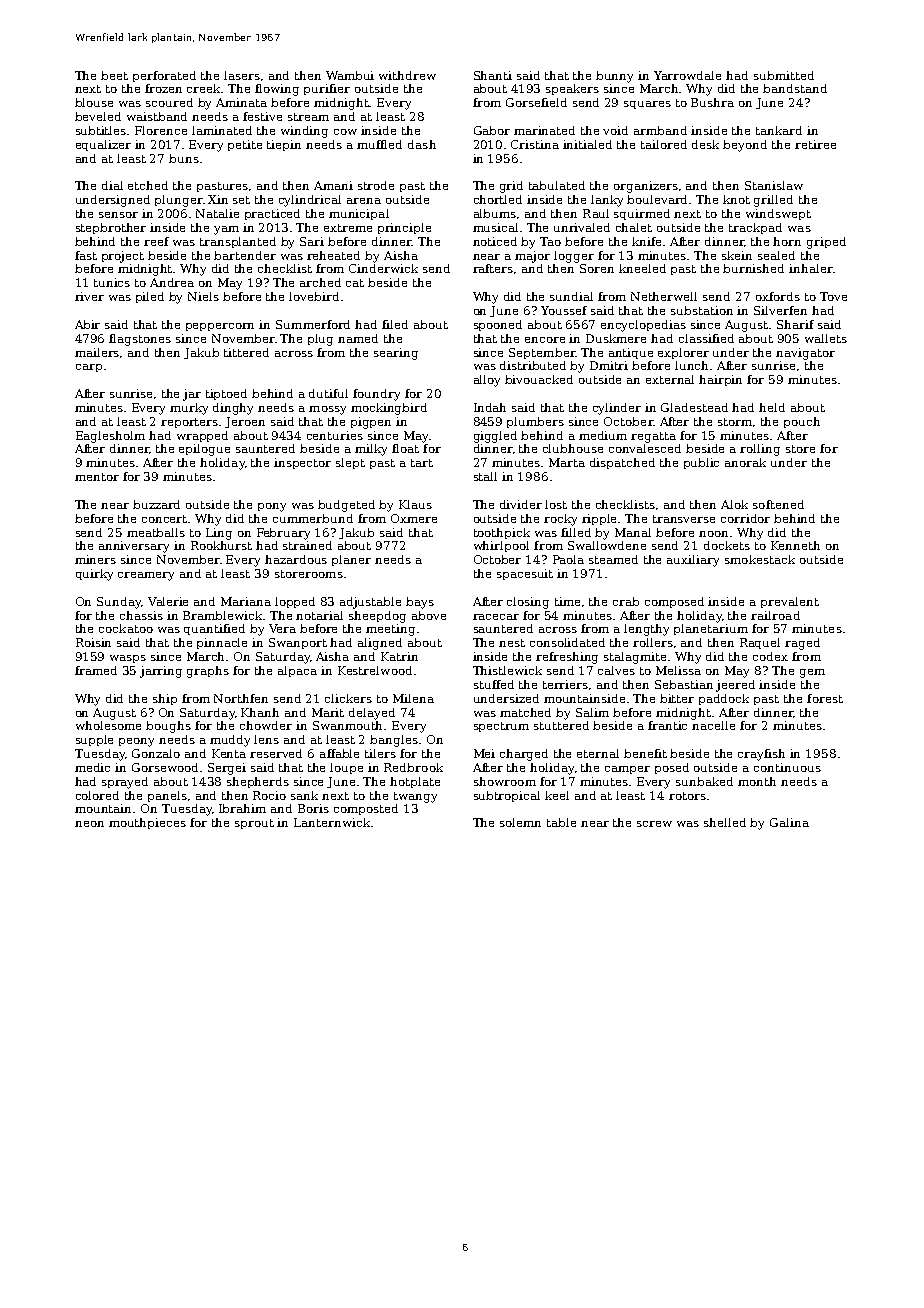 The image size is (924, 1308). I want to click on racecar, so click(496, 617).
